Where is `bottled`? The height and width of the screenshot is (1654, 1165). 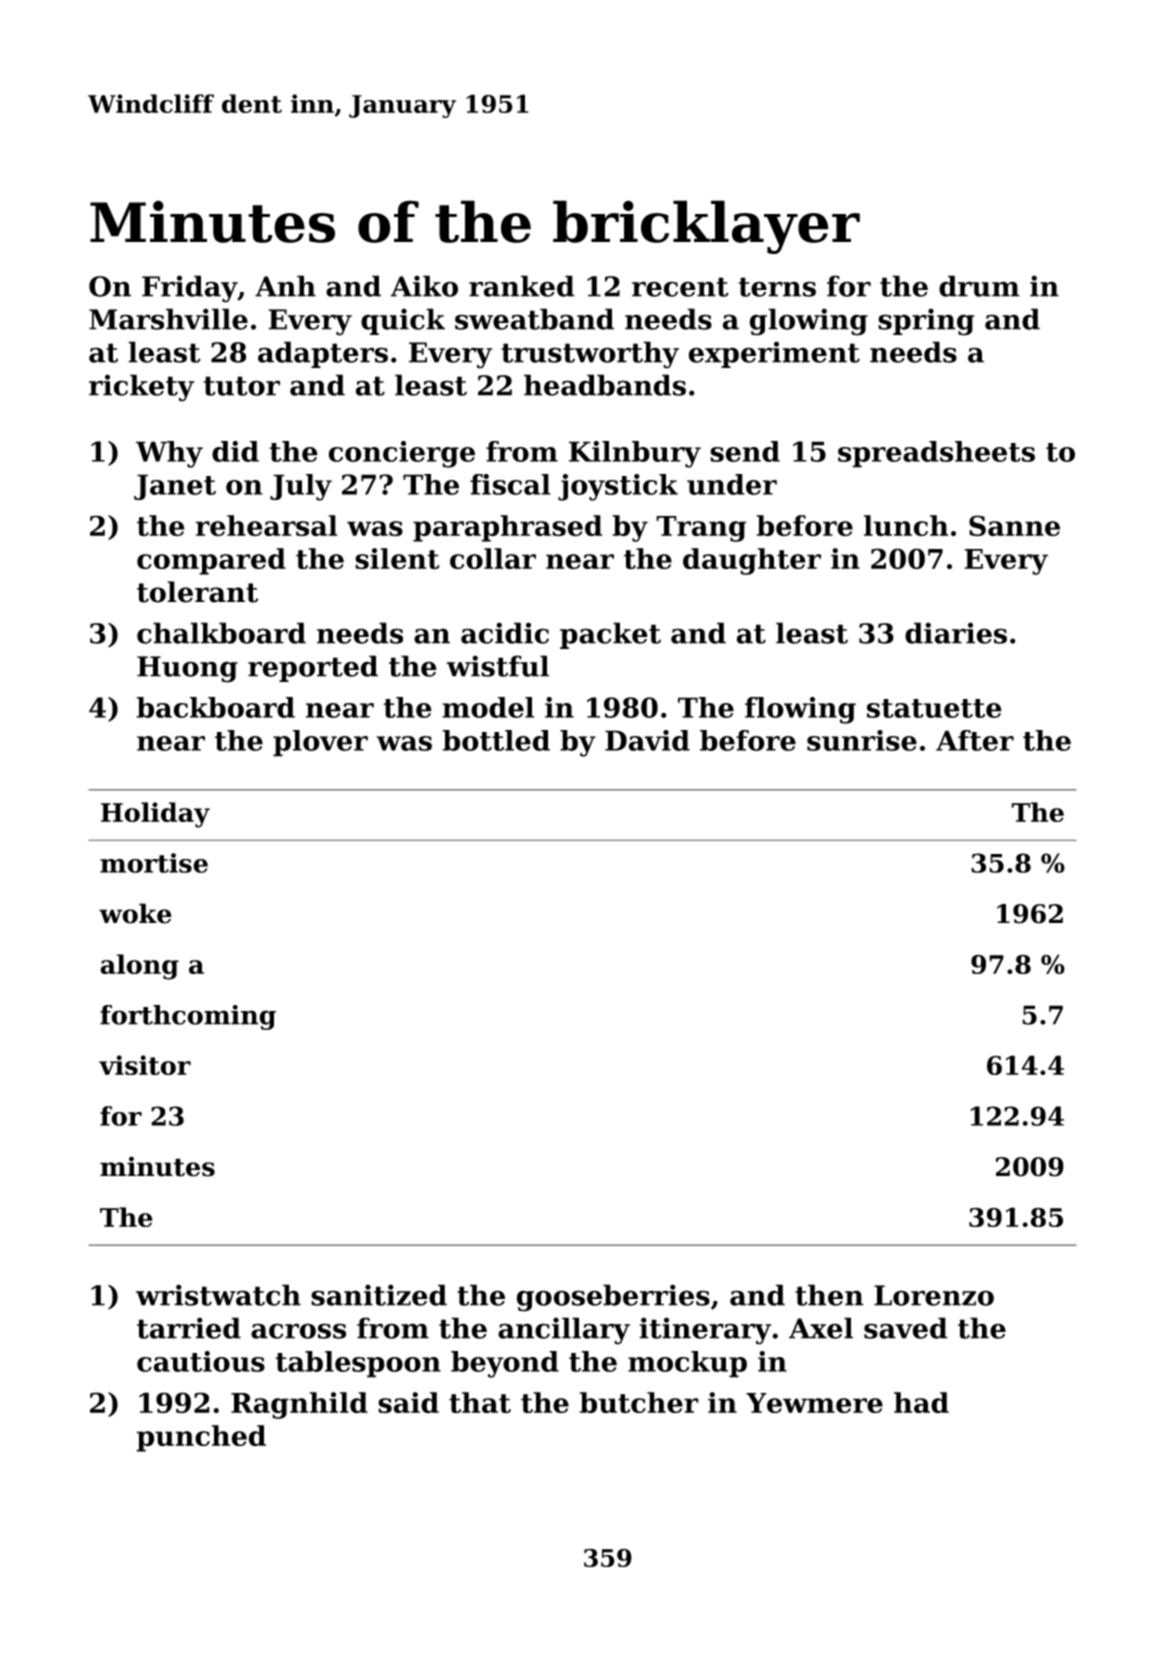 bottled is located at coordinates (496, 740).
